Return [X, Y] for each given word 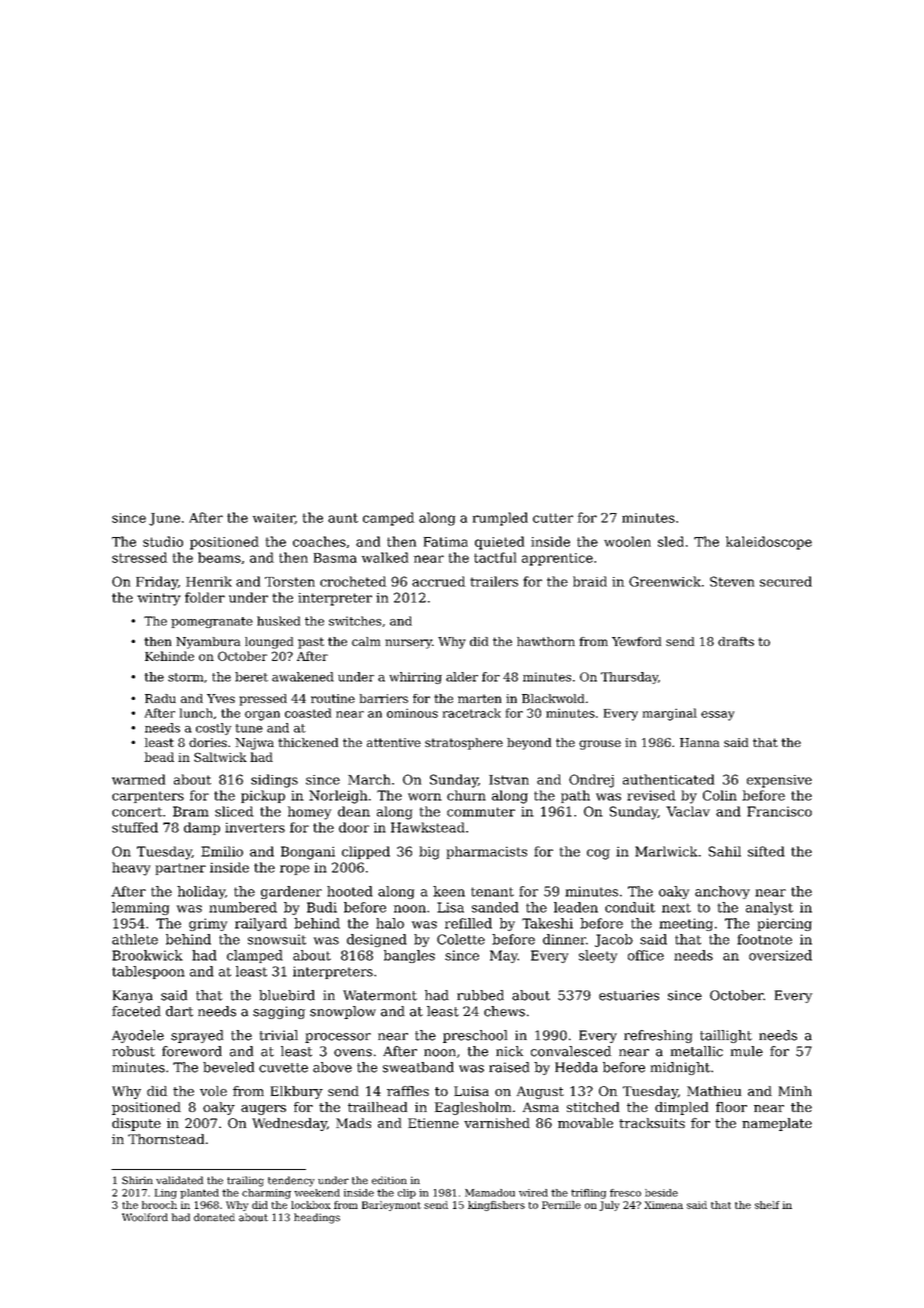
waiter [274, 519]
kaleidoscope [769, 543]
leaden [576, 907]
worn [425, 797]
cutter [553, 518]
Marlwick [666, 851]
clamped [255, 956]
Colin [720, 795]
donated [214, 1217]
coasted [308, 713]
